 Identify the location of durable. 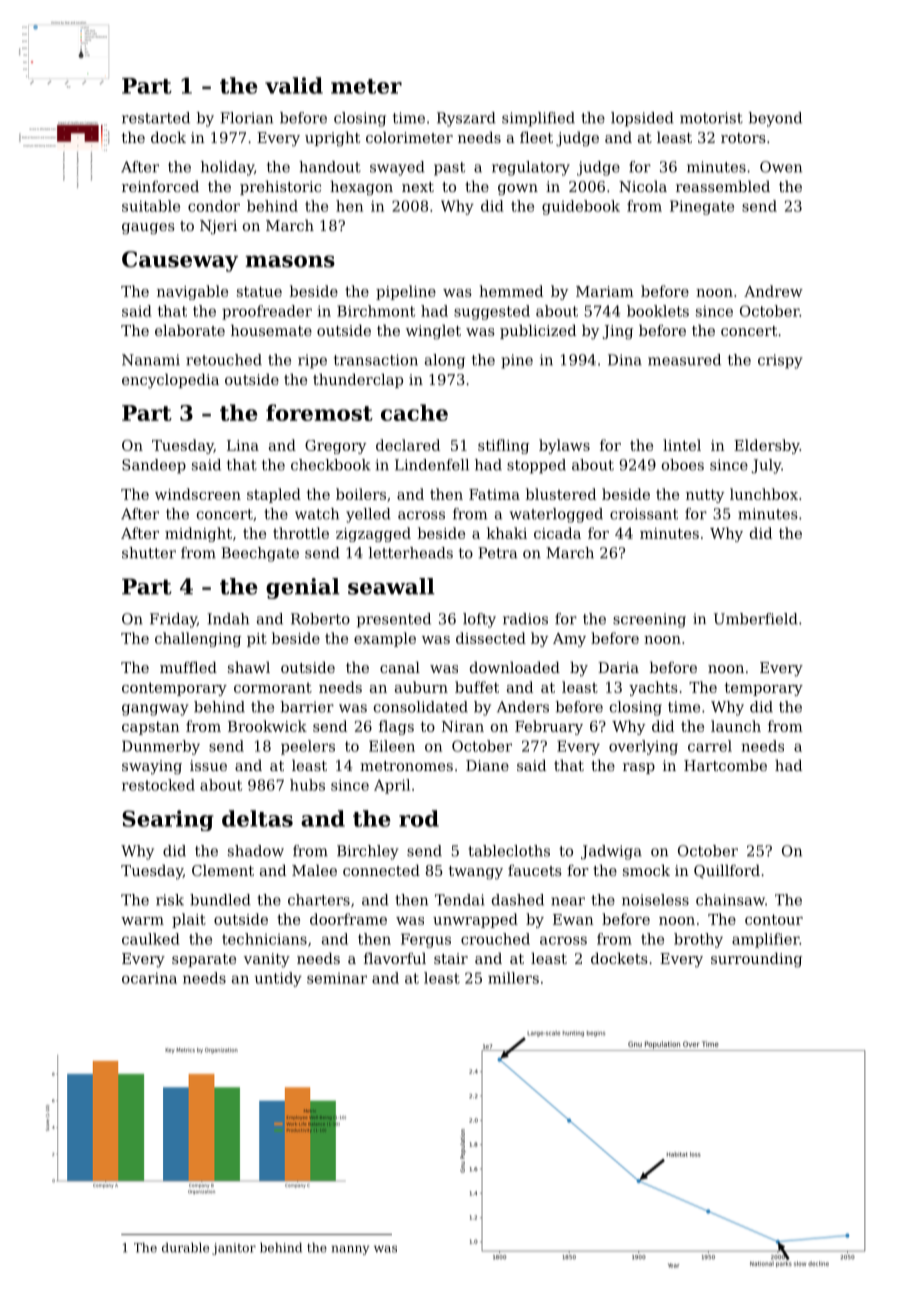
(185, 1248).
